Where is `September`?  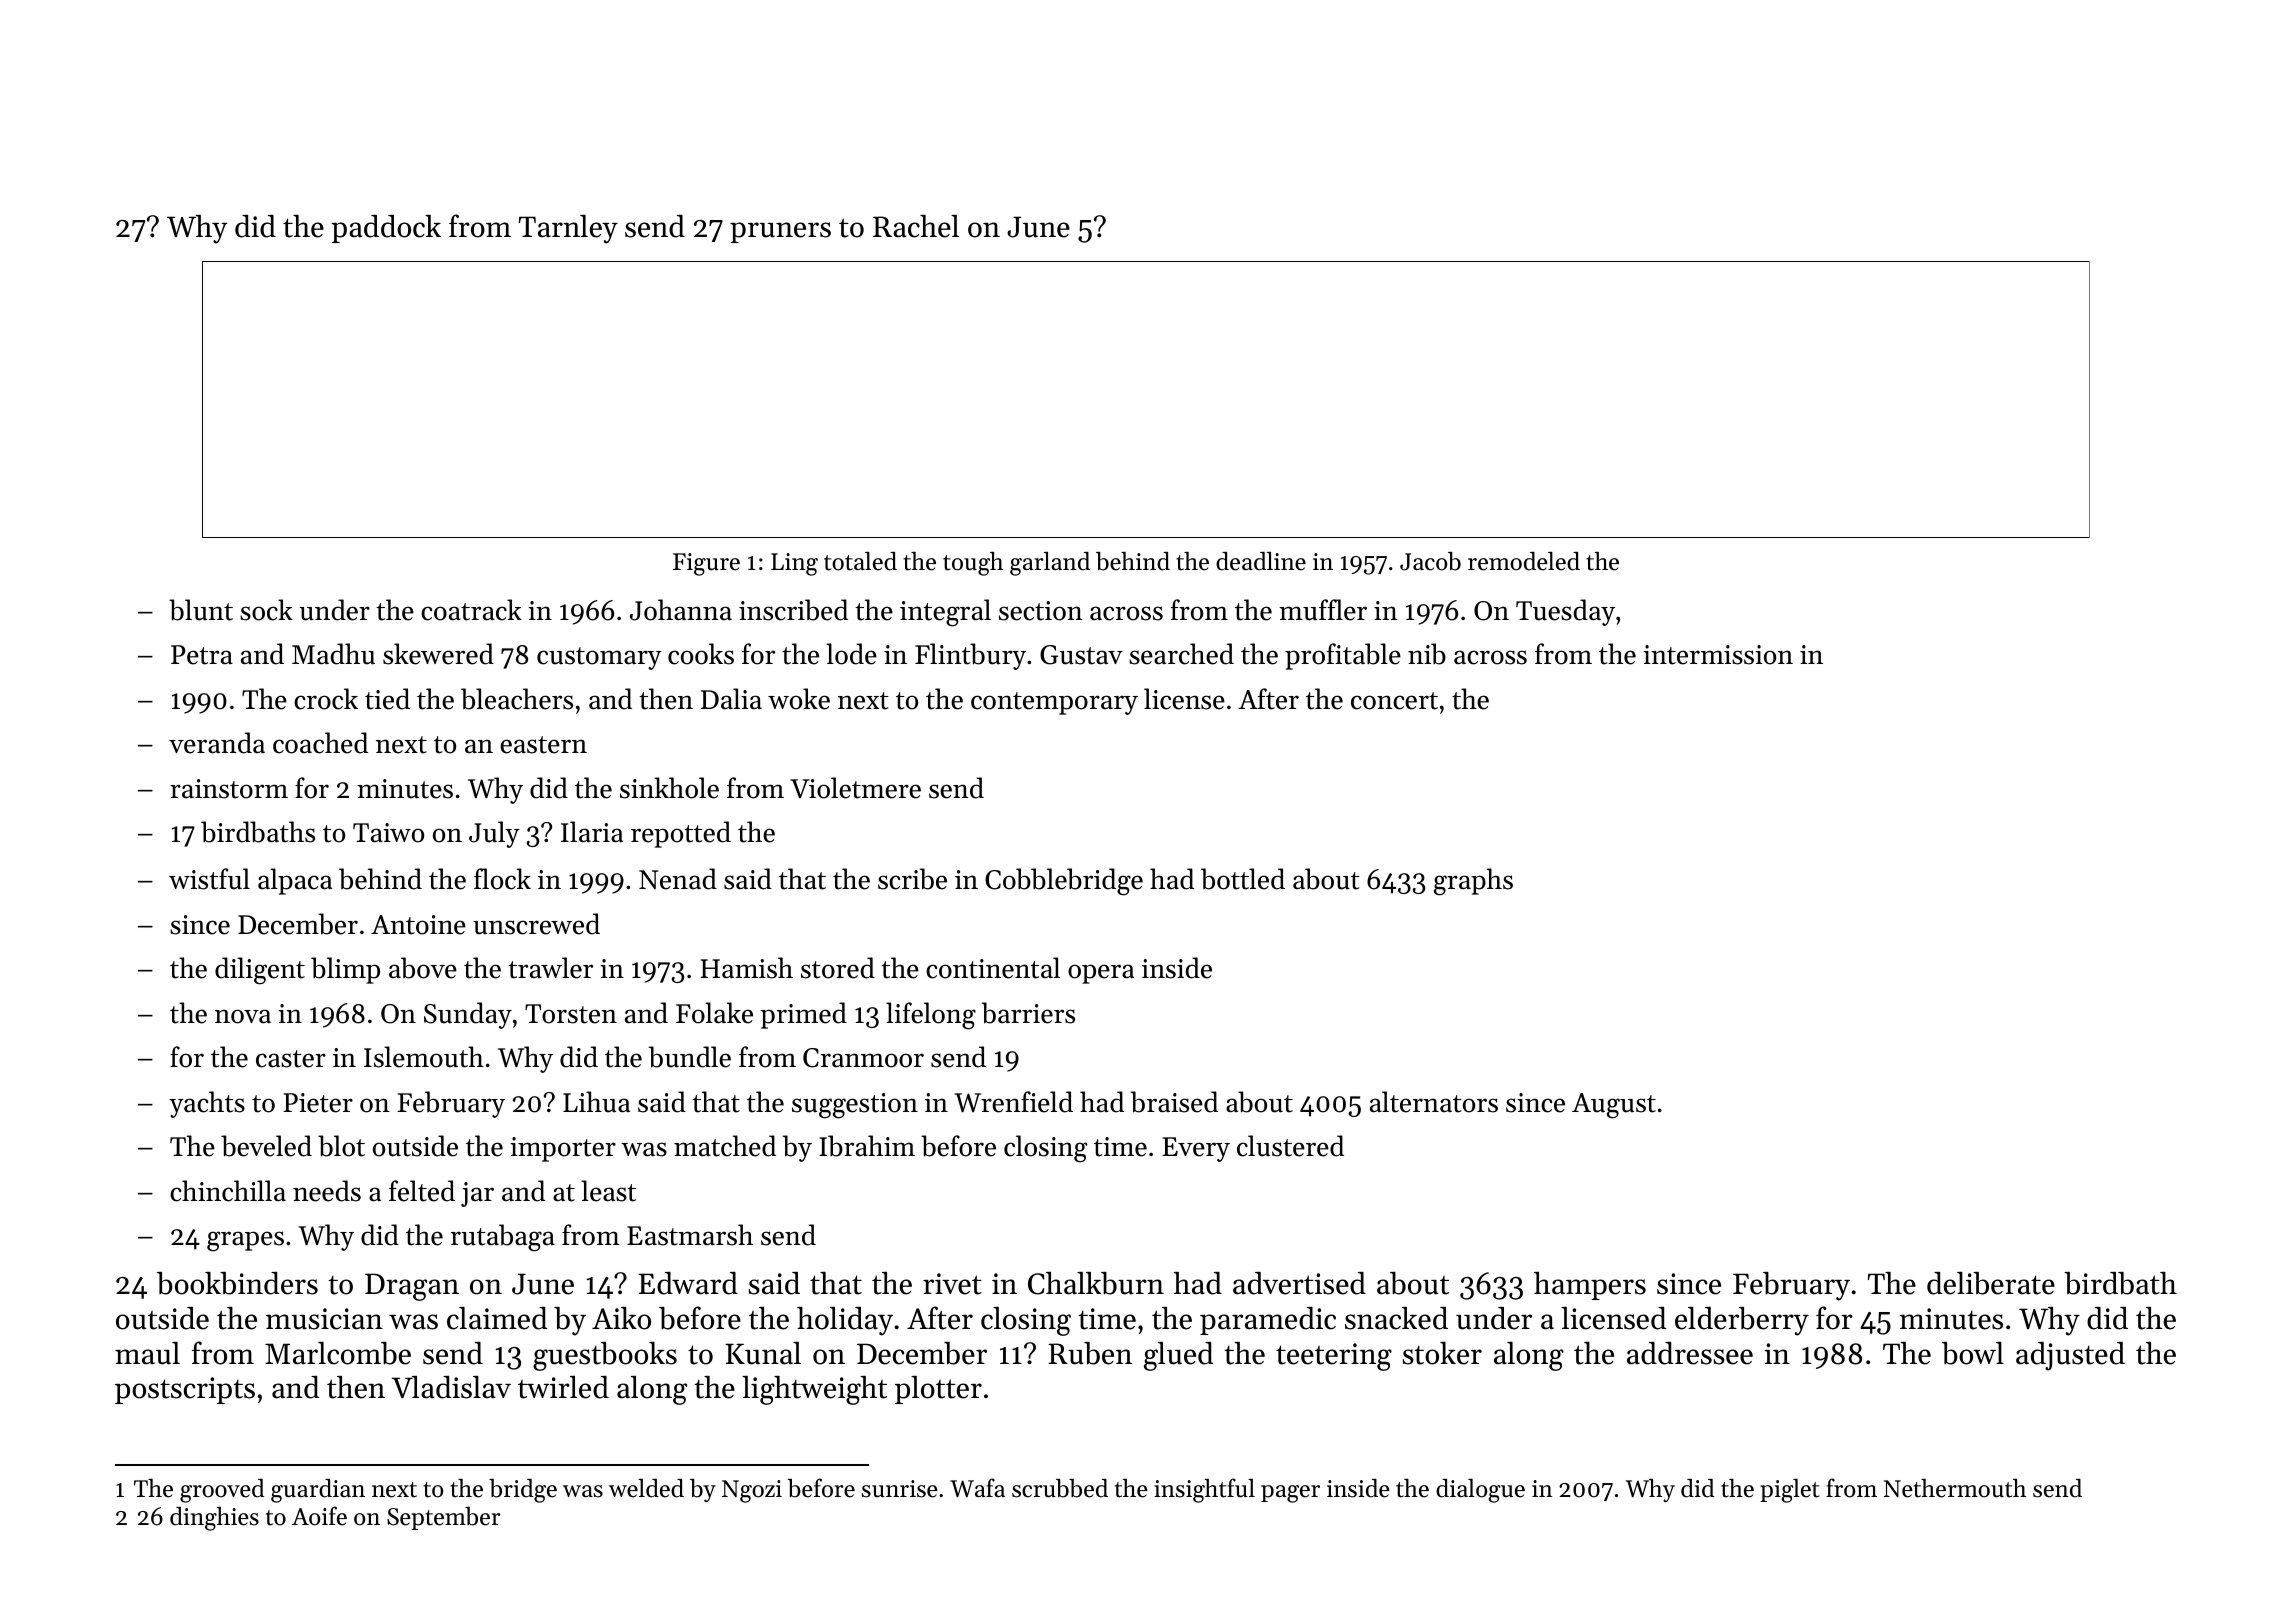
September is located at coordinates (444, 1518).
